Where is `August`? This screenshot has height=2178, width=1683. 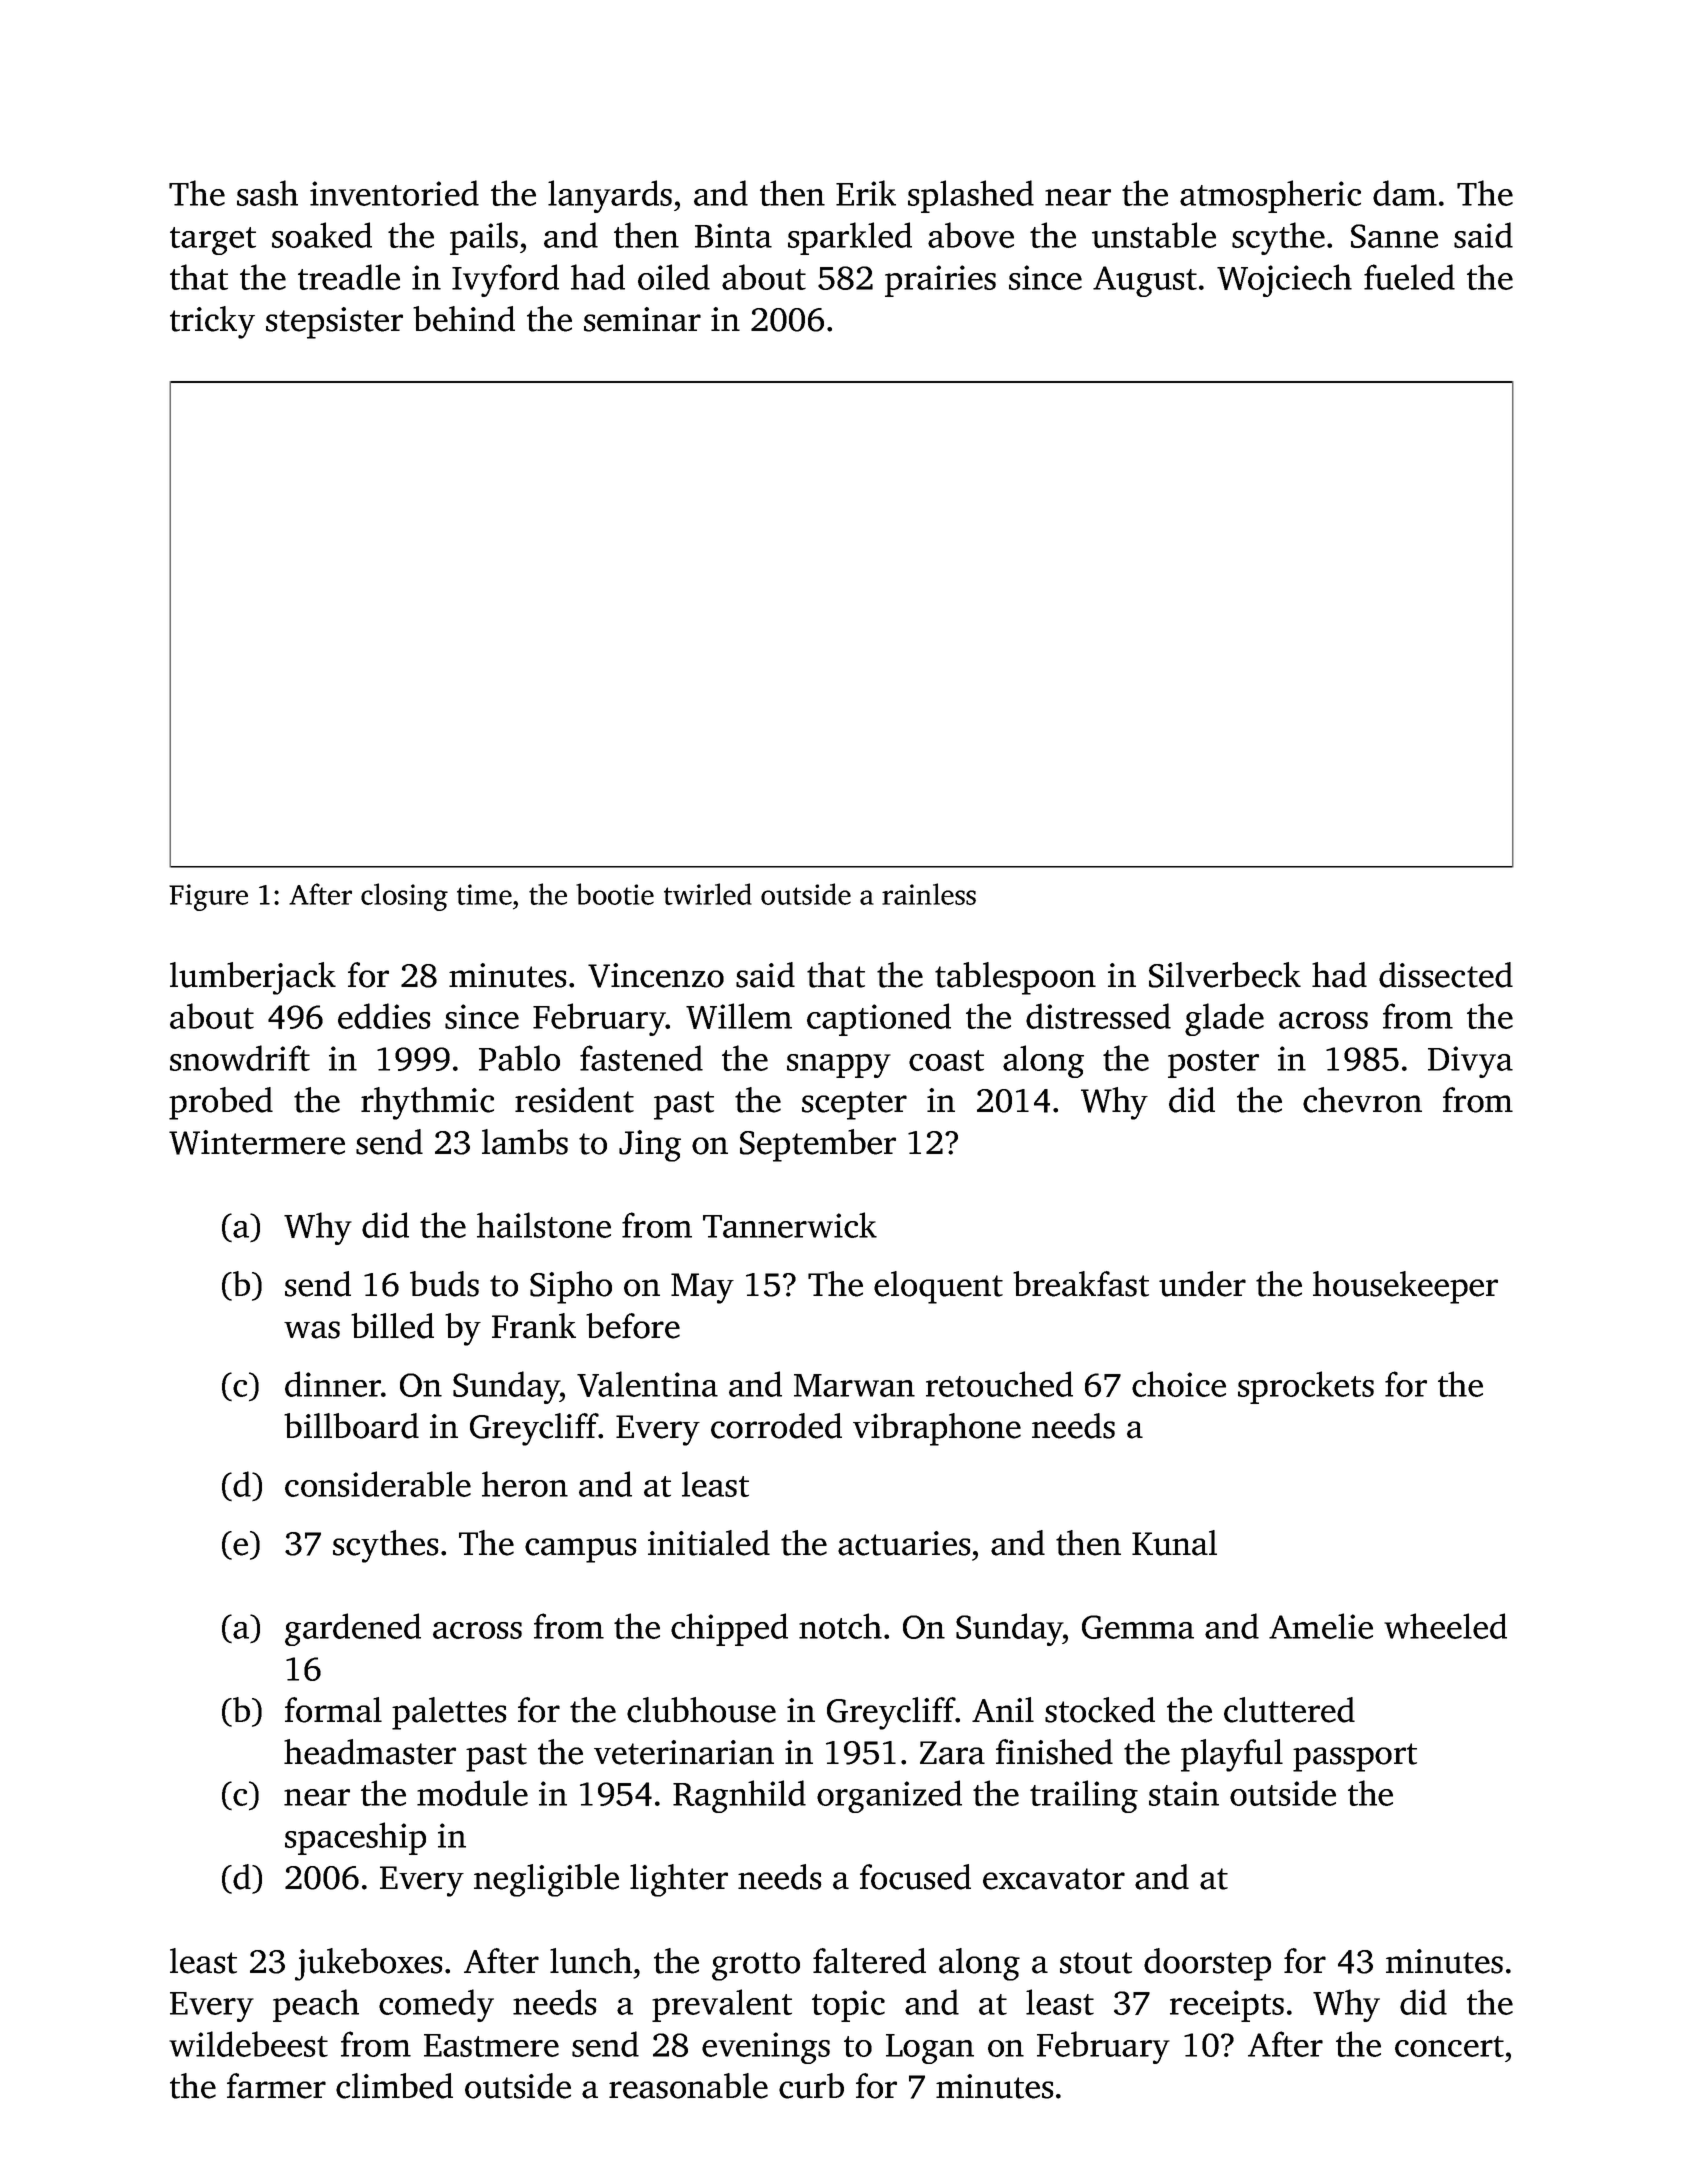
August is located at coordinates (1145, 281).
